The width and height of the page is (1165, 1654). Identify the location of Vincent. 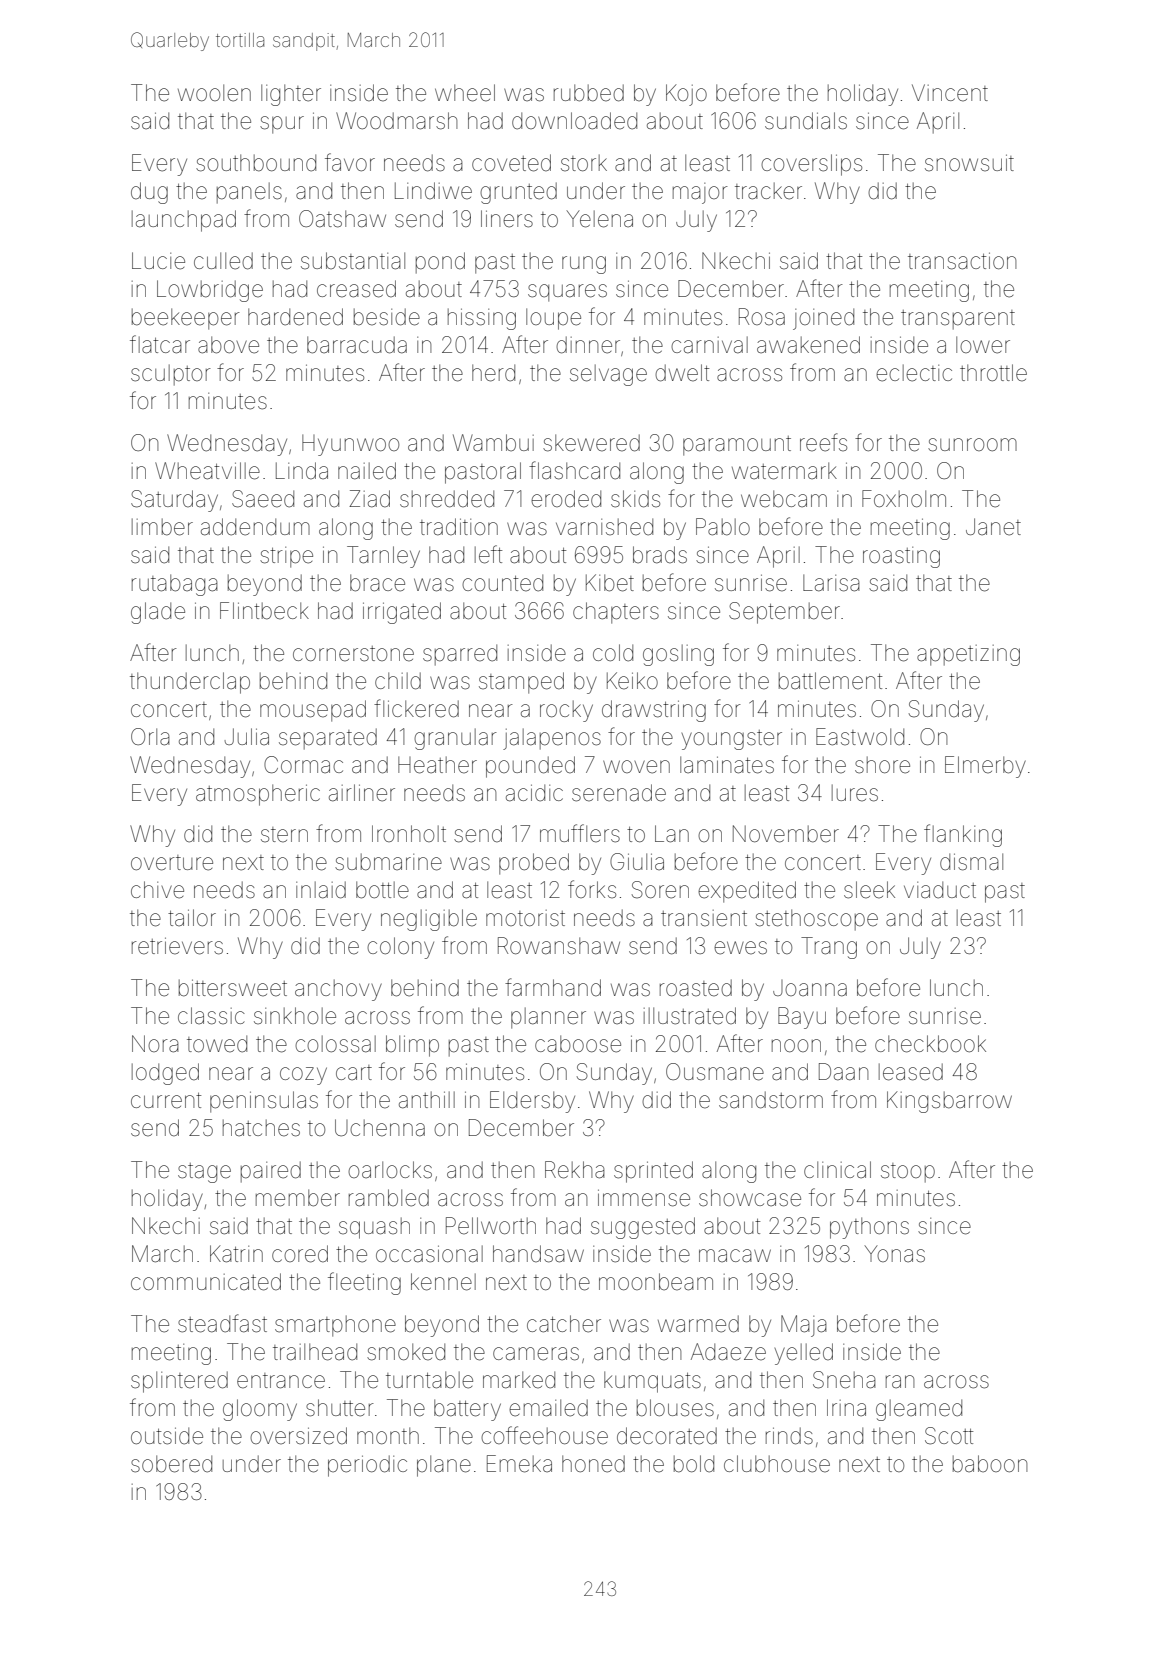
(950, 93).
